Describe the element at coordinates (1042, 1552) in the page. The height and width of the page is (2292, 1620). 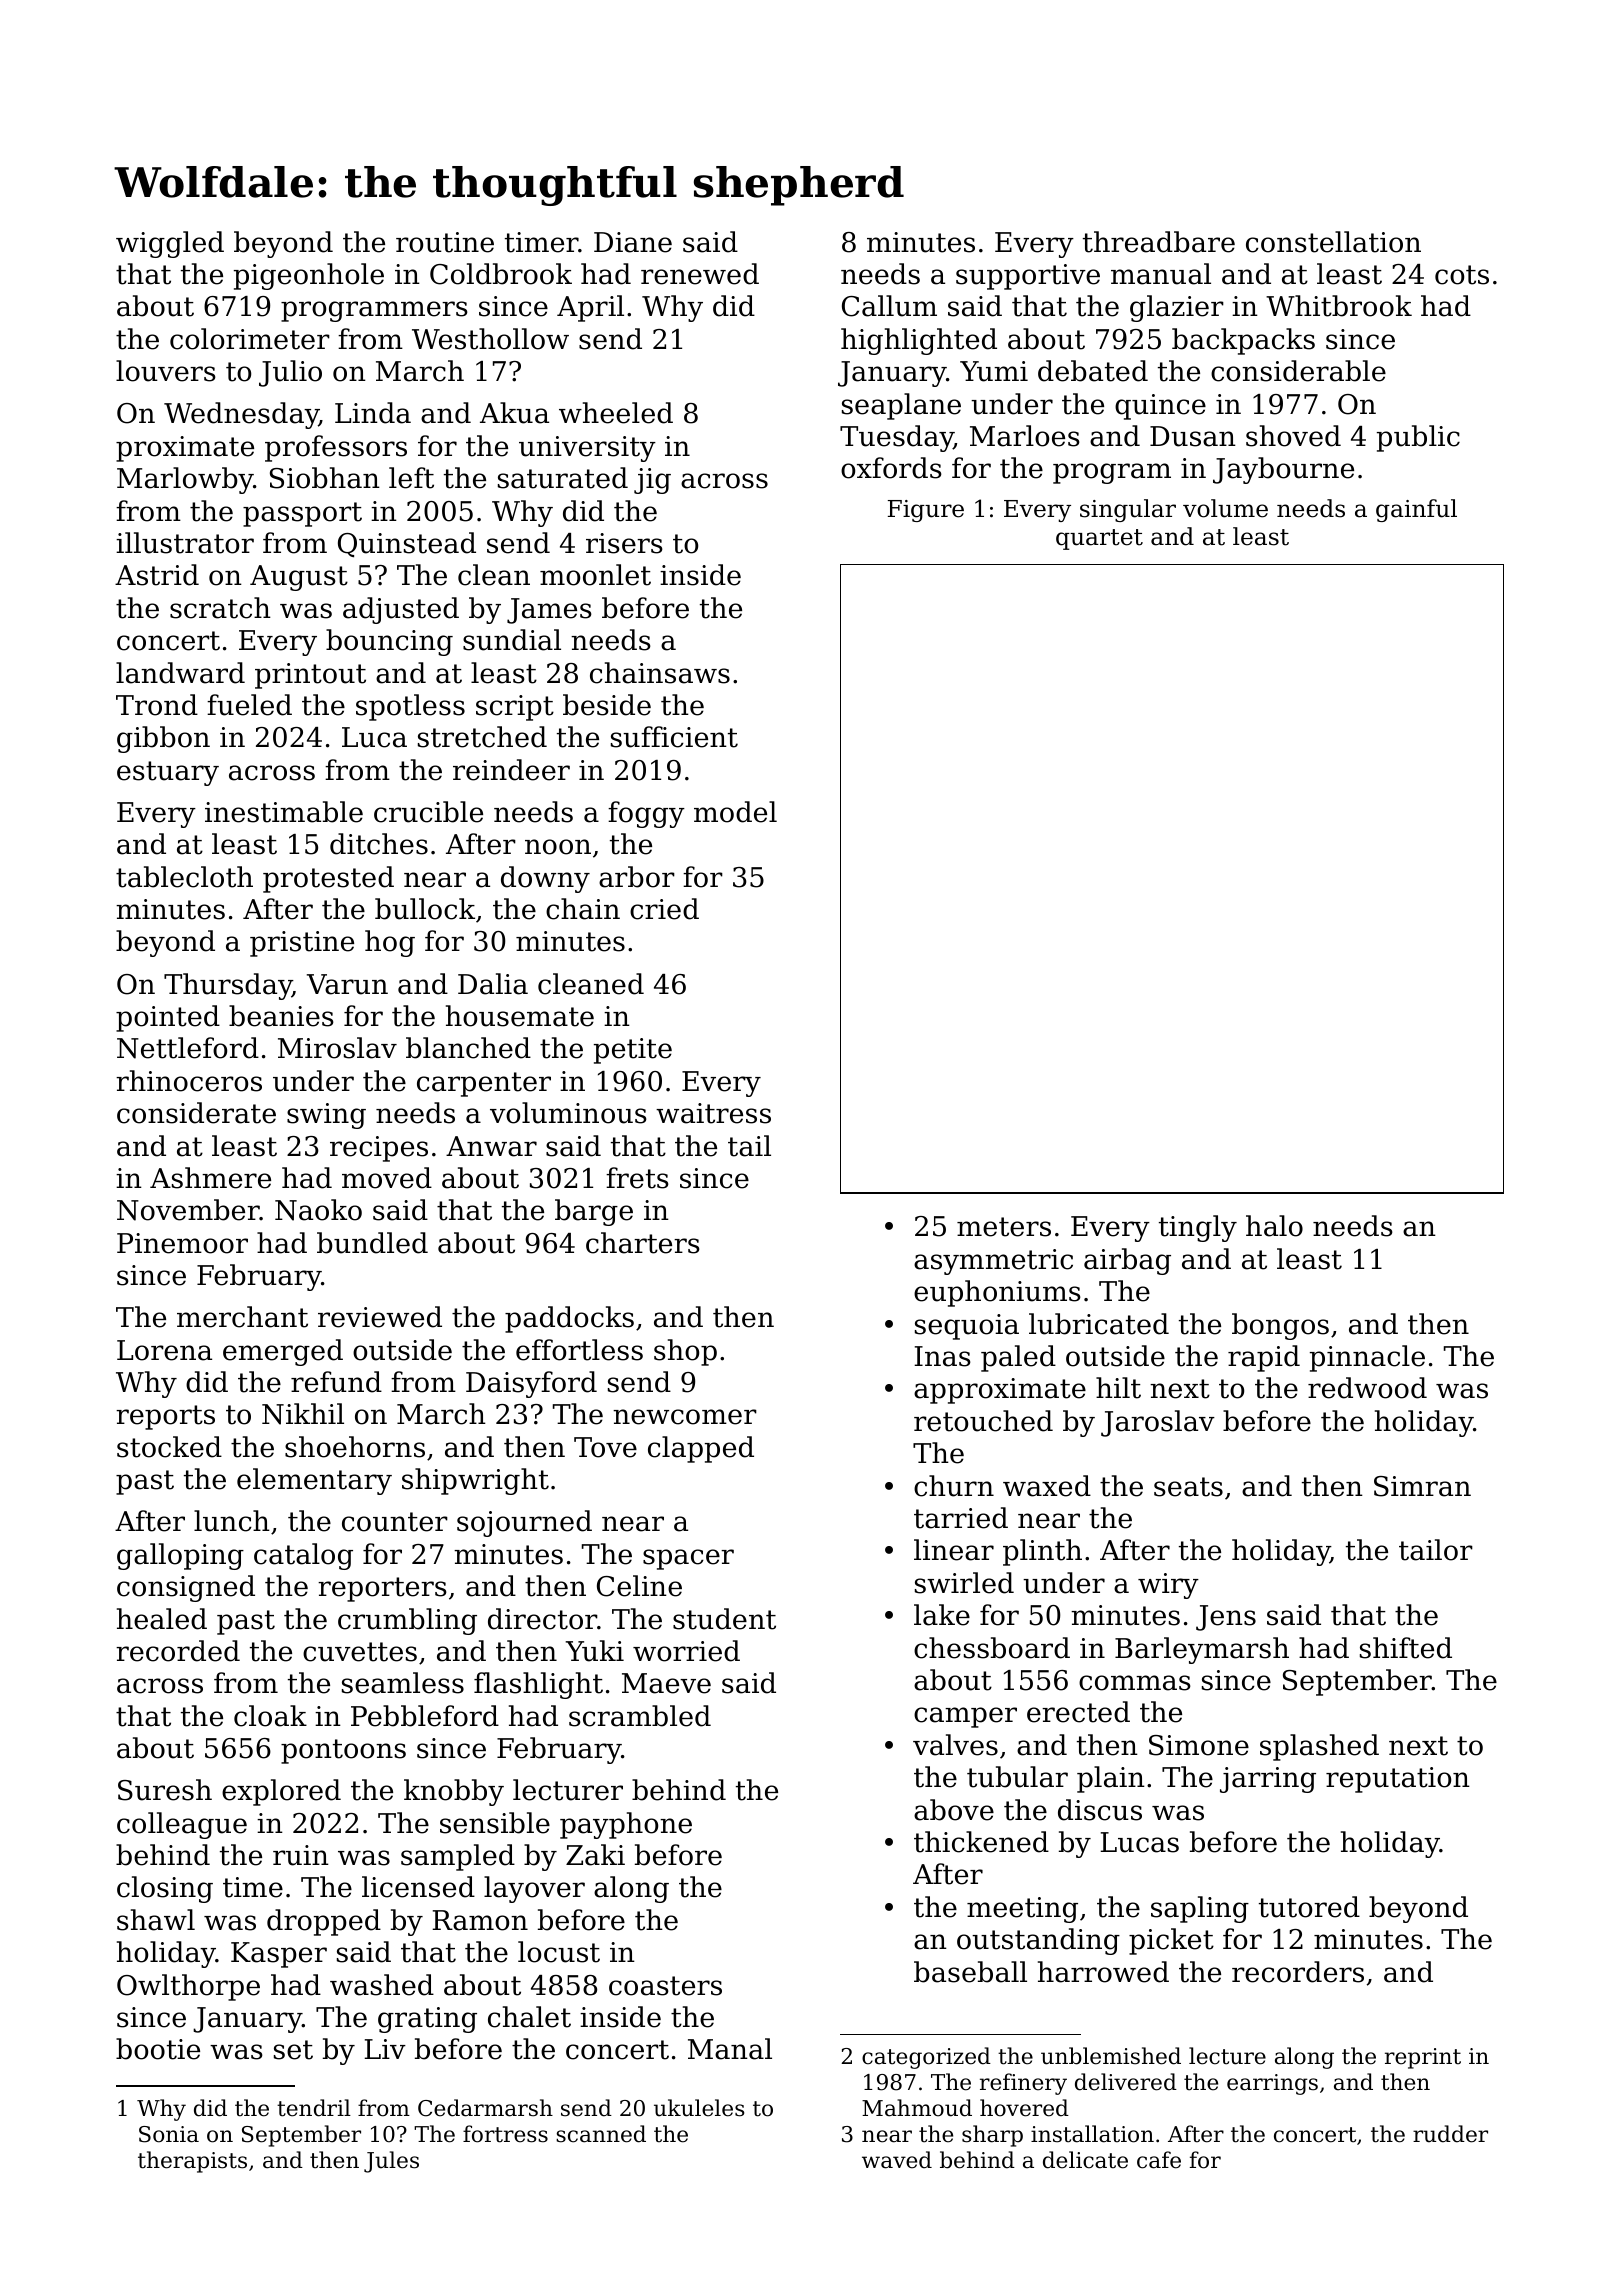
I see `plinth` at that location.
